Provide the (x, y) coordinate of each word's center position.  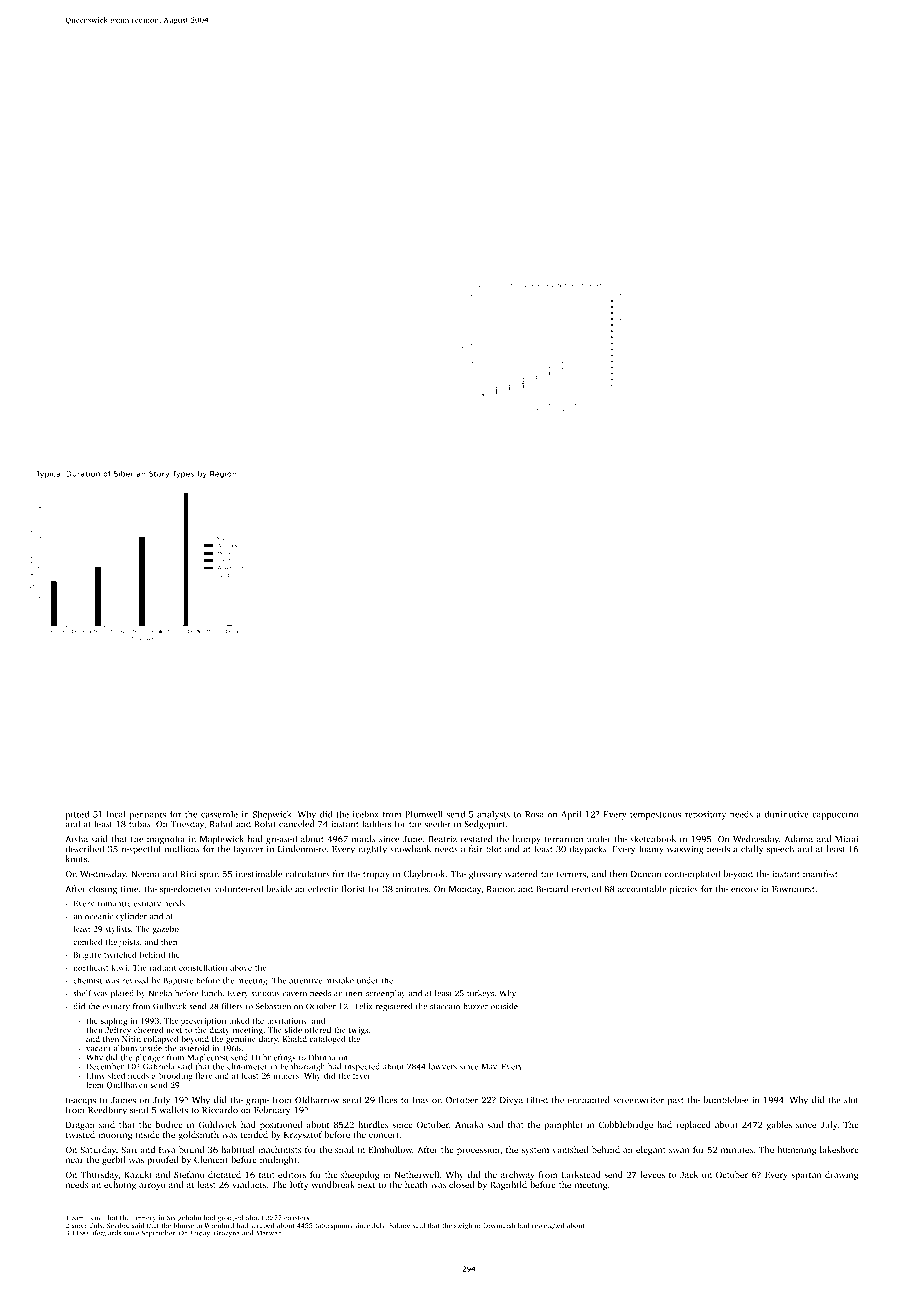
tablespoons (333, 1226)
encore (744, 890)
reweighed (548, 1226)
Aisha (77, 839)
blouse (184, 1225)
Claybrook (424, 875)
